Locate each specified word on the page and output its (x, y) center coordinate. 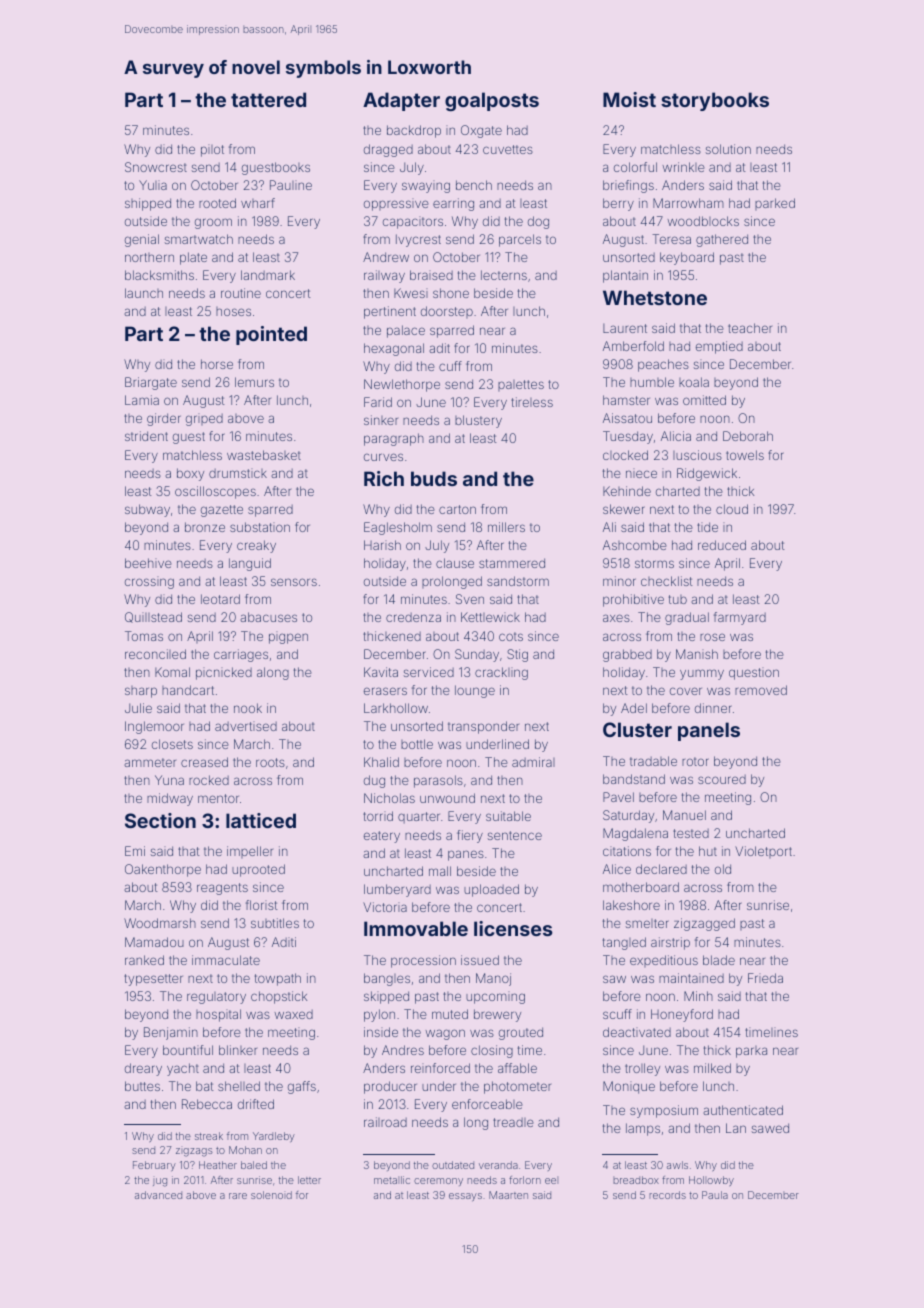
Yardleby (274, 1137)
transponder (483, 727)
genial (142, 240)
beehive (148, 563)
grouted (521, 1033)
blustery (478, 421)
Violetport (763, 852)
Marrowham (688, 203)
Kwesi (411, 293)
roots (270, 762)
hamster (626, 400)
